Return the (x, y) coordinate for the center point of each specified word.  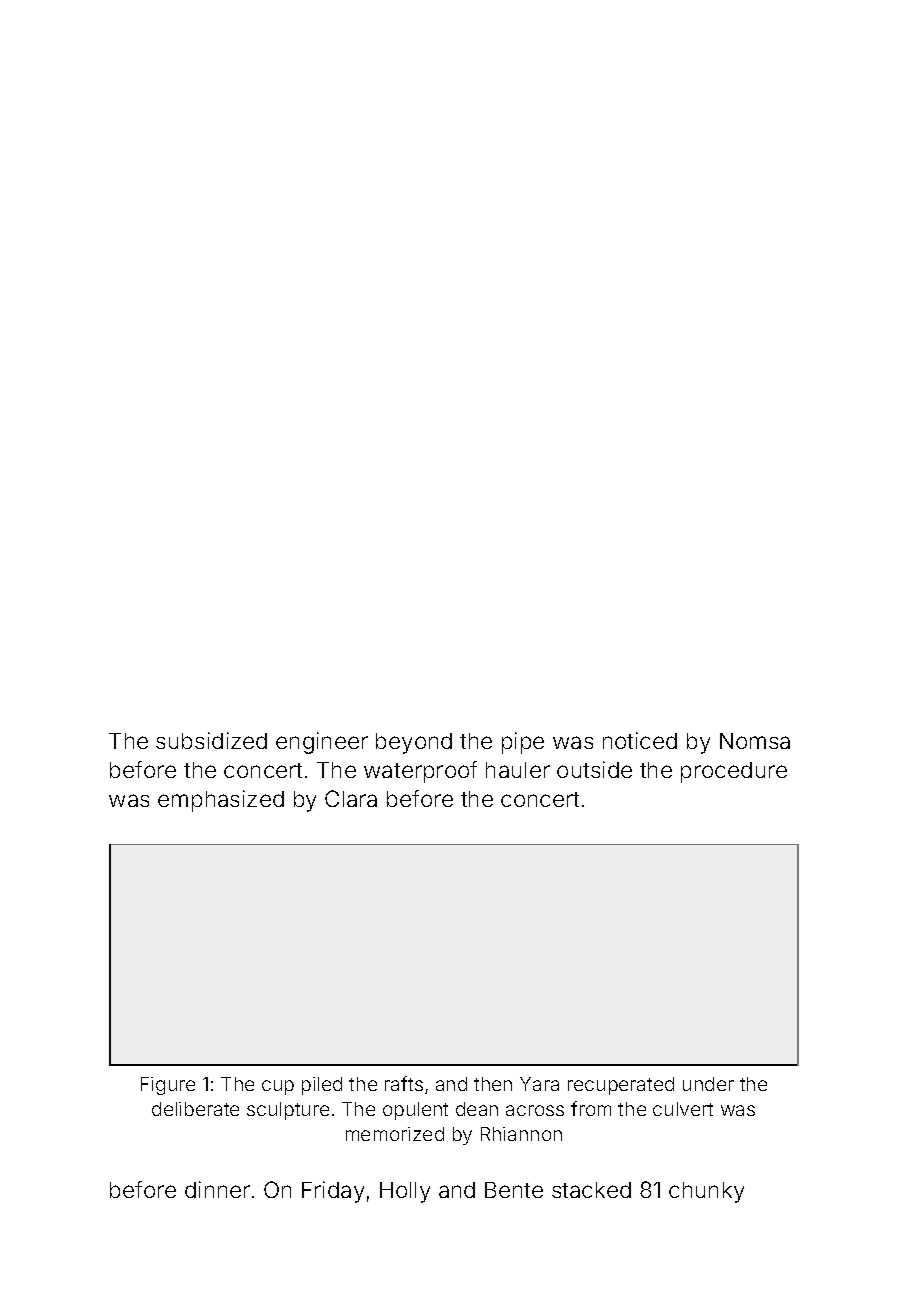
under (708, 1084)
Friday (333, 1192)
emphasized (221, 801)
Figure (168, 1086)
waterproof (420, 772)
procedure (734, 772)
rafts (404, 1083)
